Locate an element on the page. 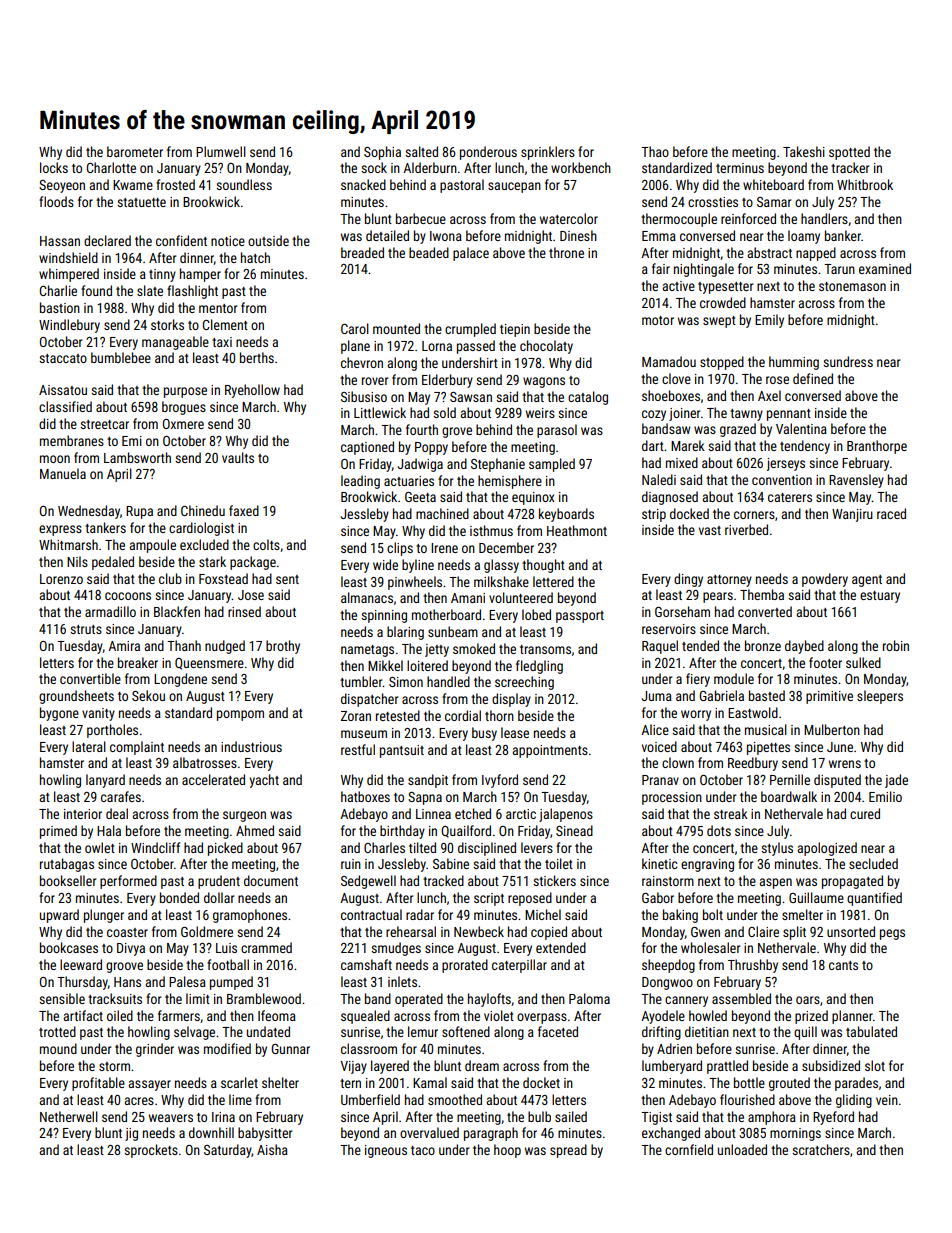 Image resolution: width=952 pixels, height=1233 pixels. convention is located at coordinates (782, 480).
